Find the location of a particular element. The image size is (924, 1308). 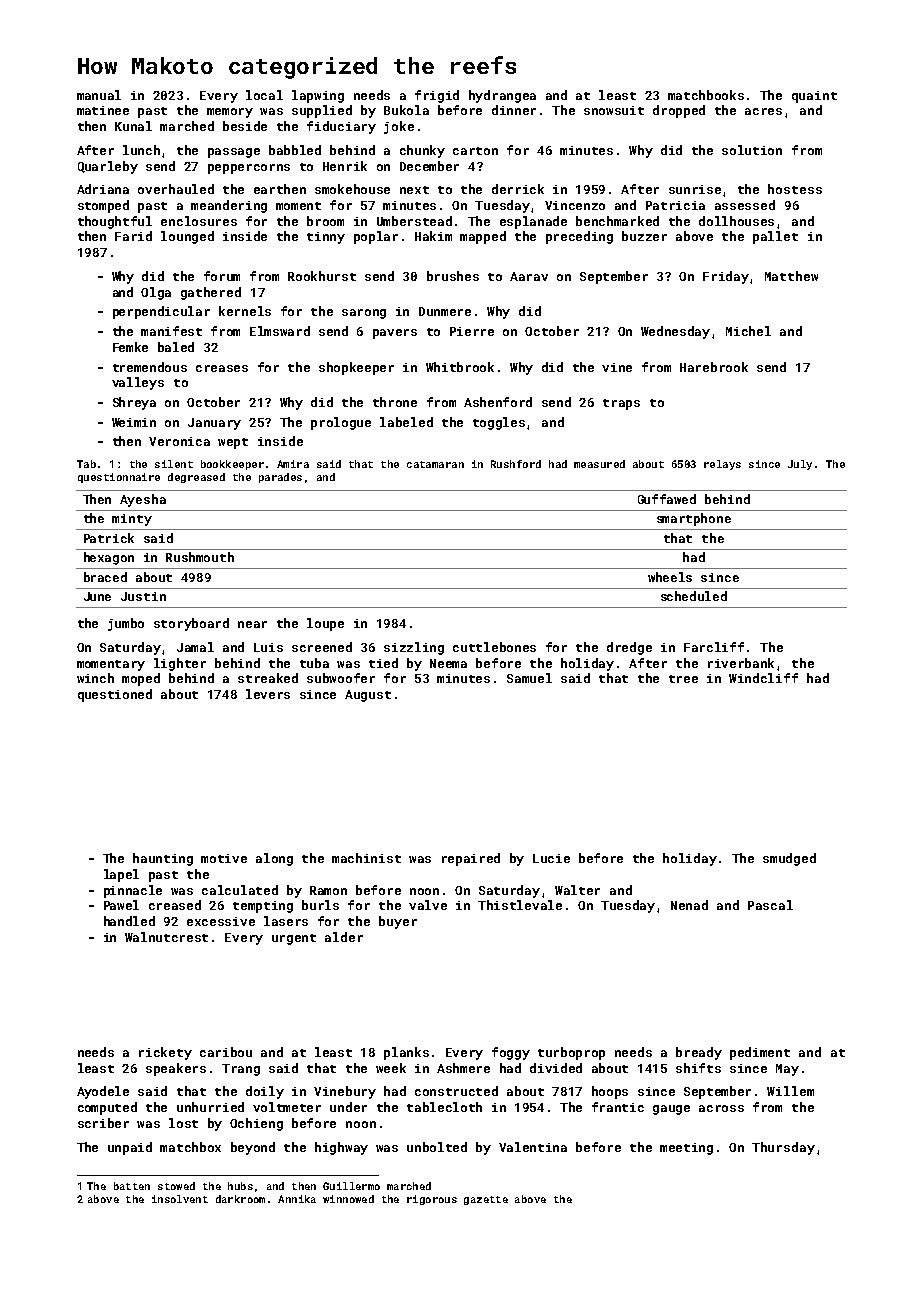

haunting is located at coordinates (163, 859).
